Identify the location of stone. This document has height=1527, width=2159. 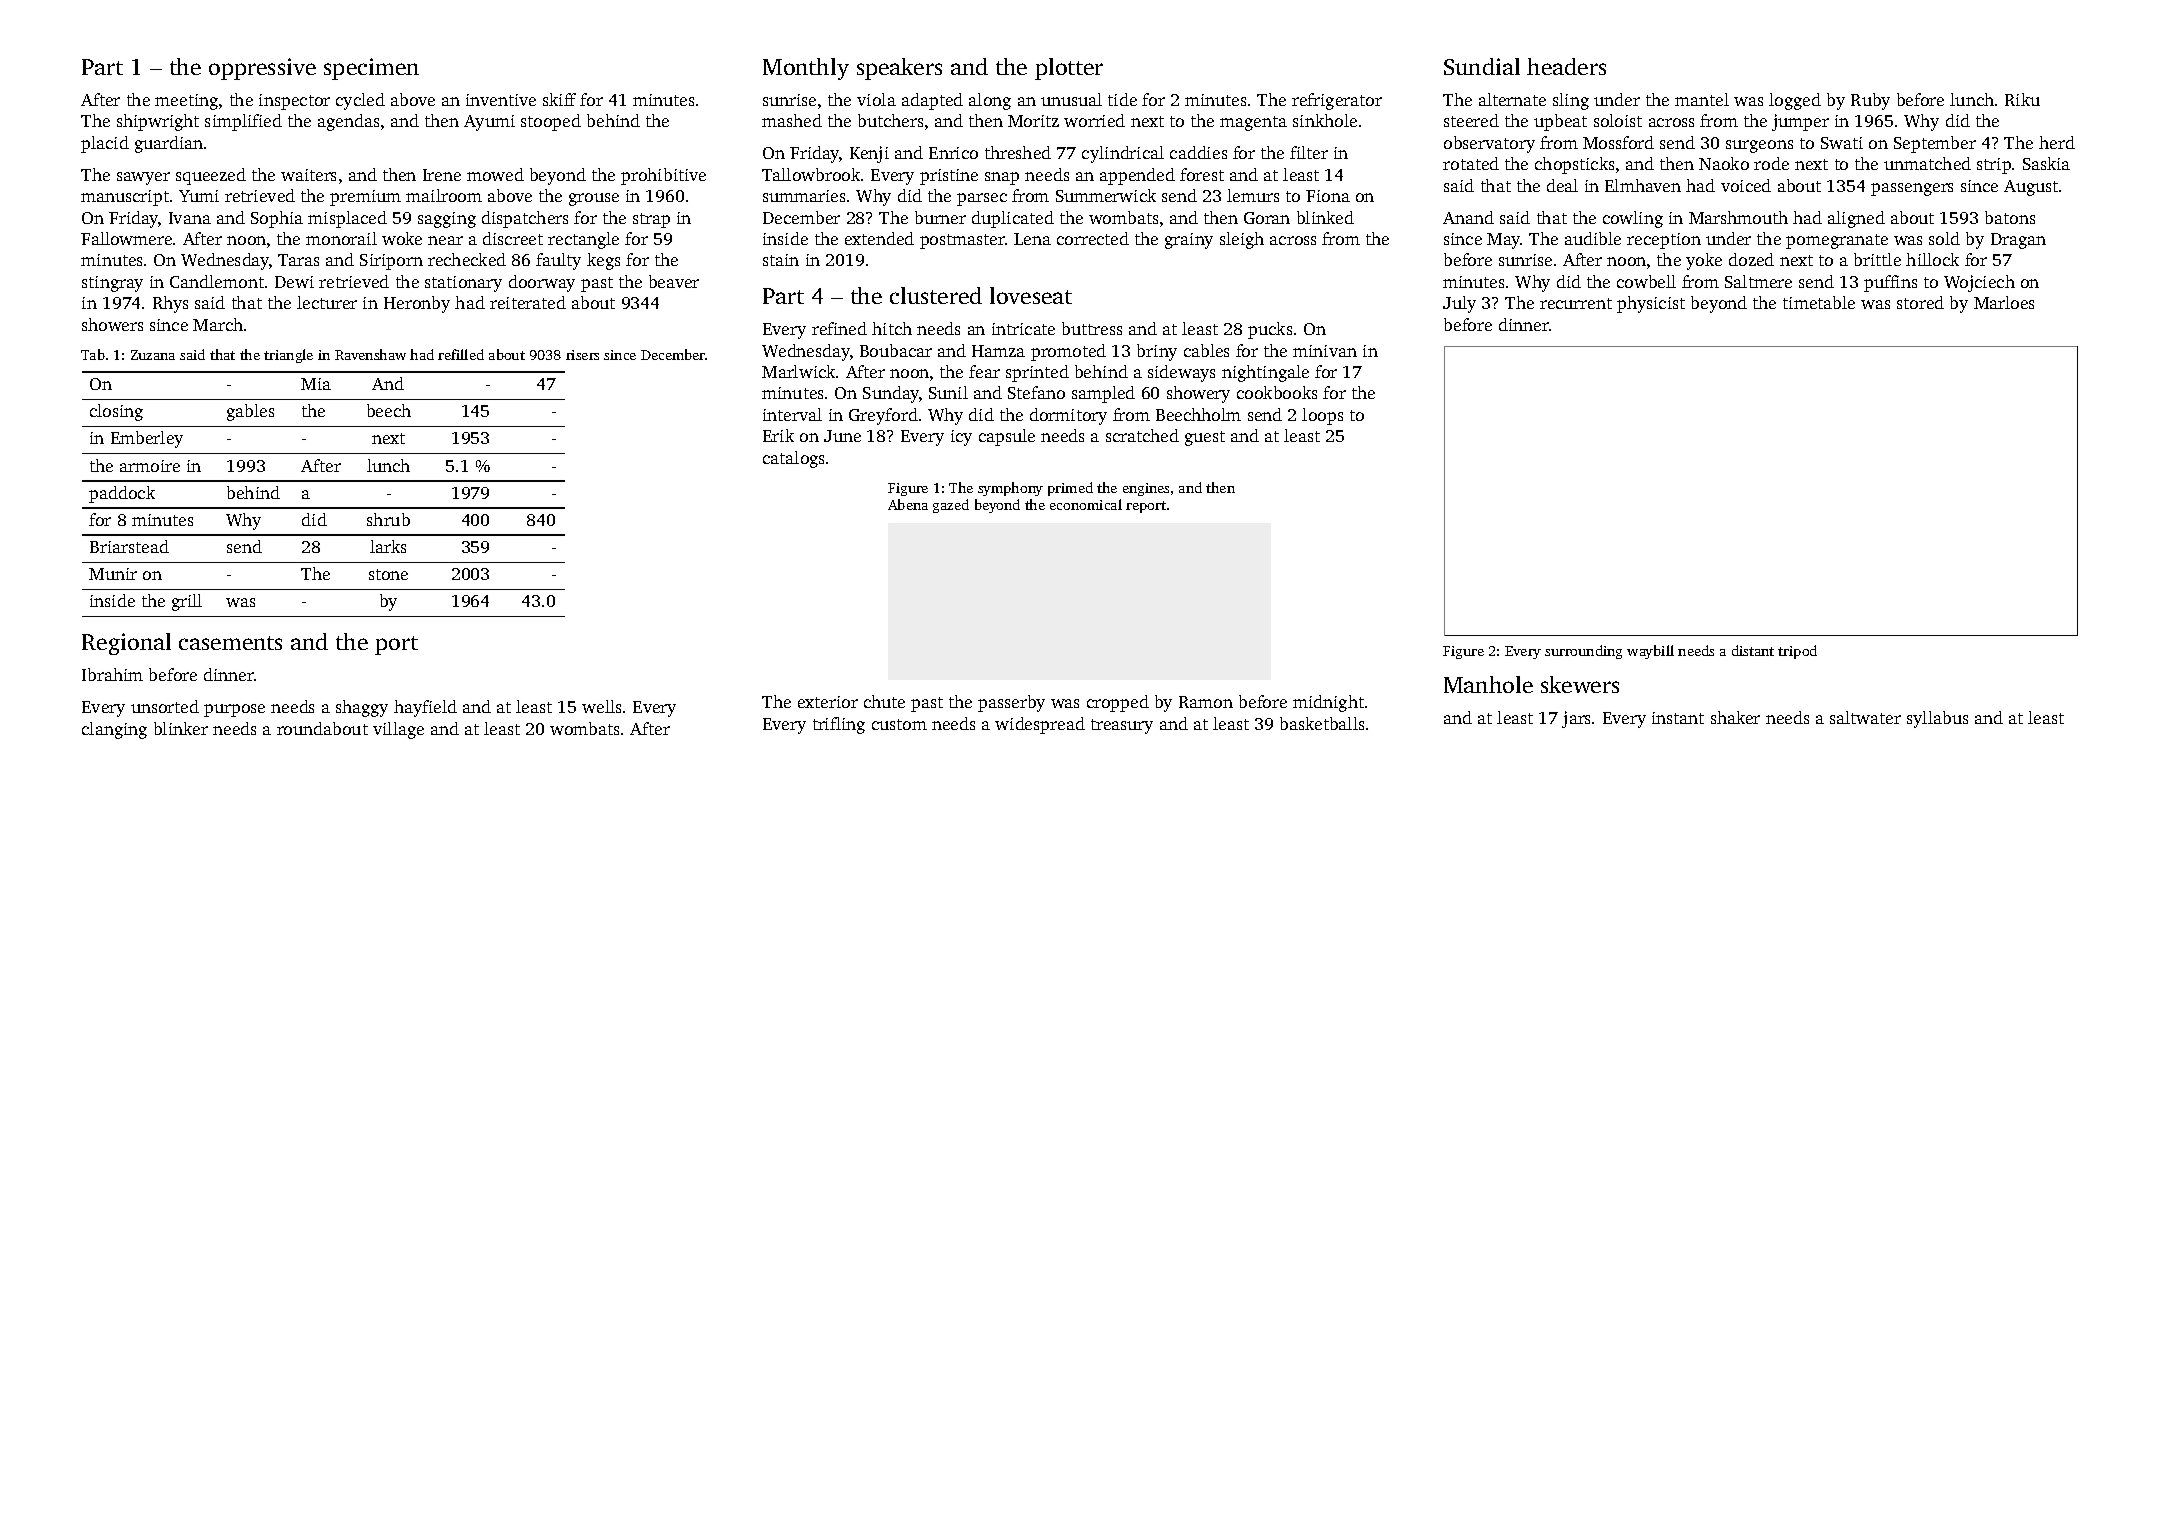
(388, 574).
